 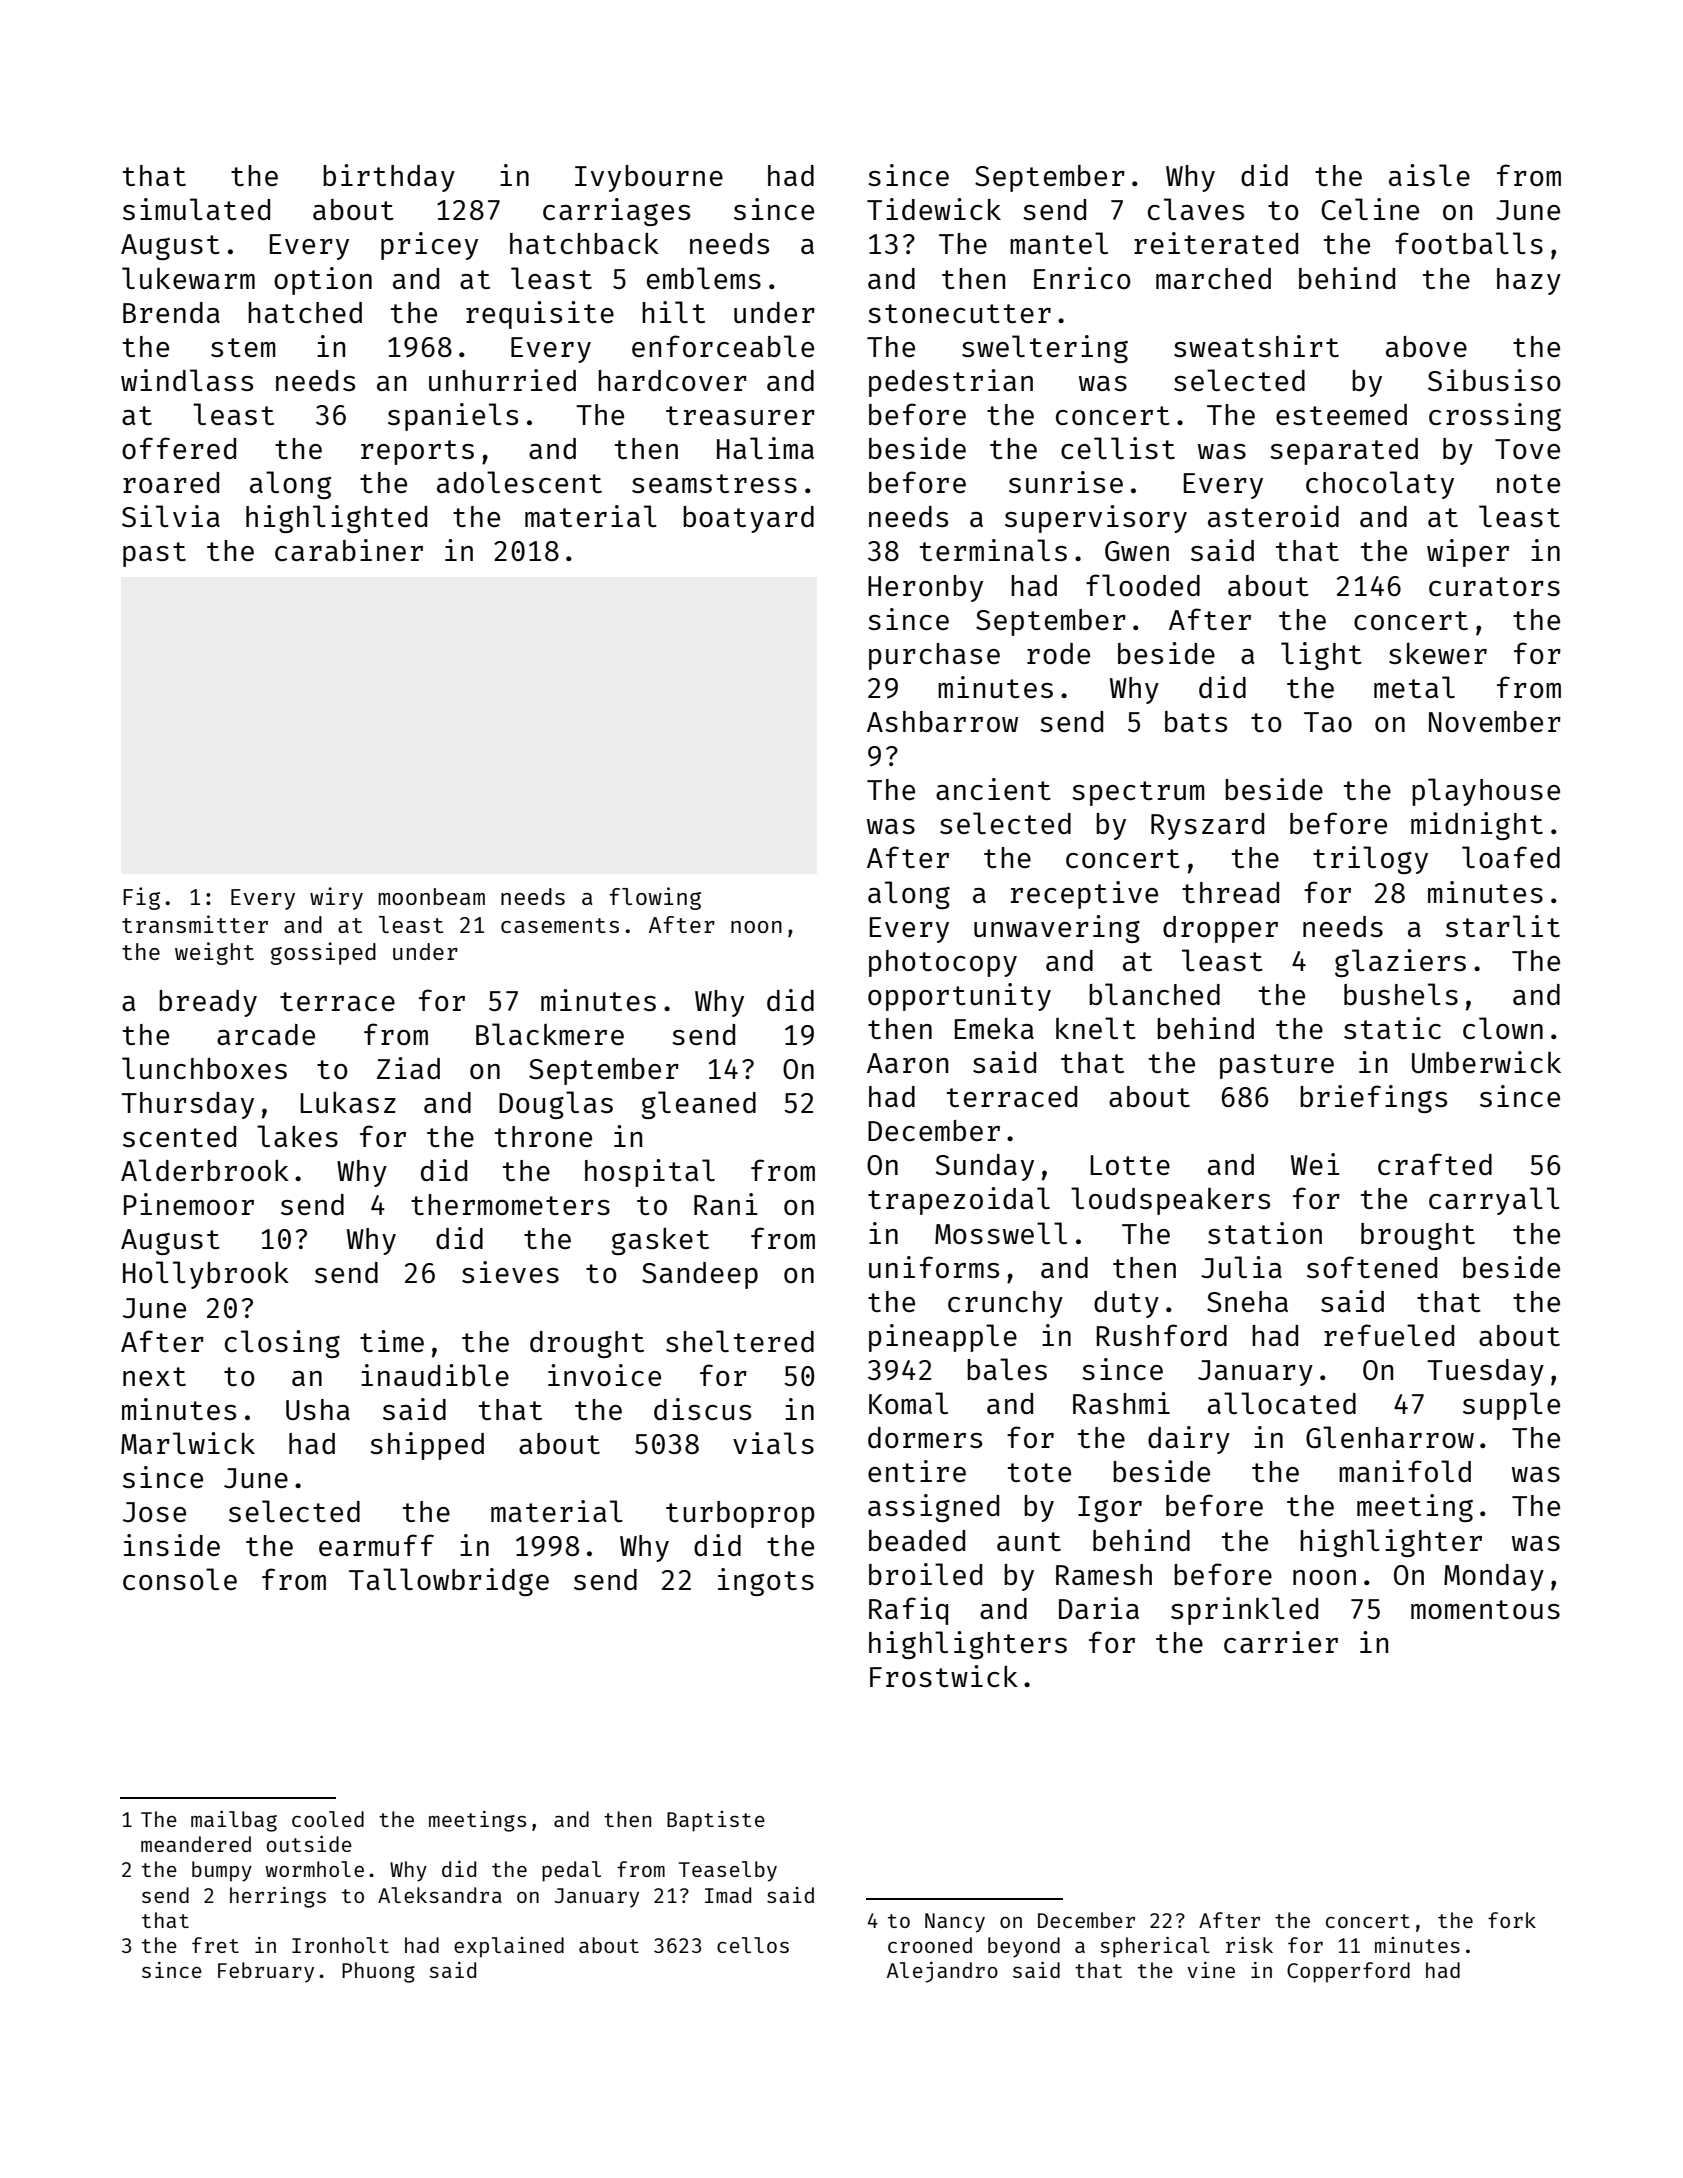 I want to click on Aaron, so click(x=907, y=1063).
